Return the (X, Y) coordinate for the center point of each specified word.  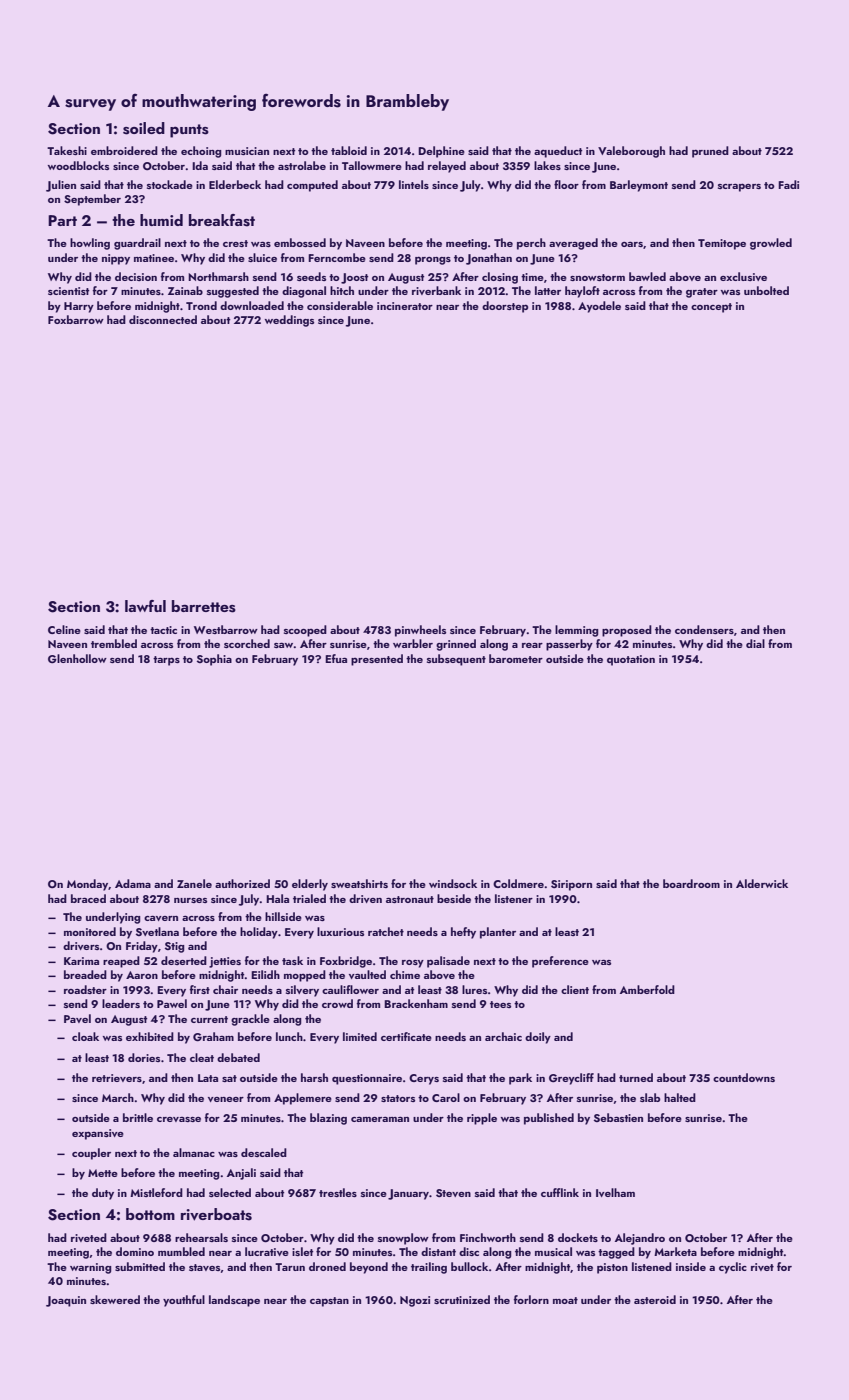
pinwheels (420, 631)
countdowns (744, 1077)
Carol (446, 1097)
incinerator (405, 306)
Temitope (722, 244)
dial (755, 643)
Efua (336, 658)
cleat (202, 1057)
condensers (704, 629)
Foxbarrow (76, 319)
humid (161, 220)
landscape (234, 1301)
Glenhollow (77, 658)
